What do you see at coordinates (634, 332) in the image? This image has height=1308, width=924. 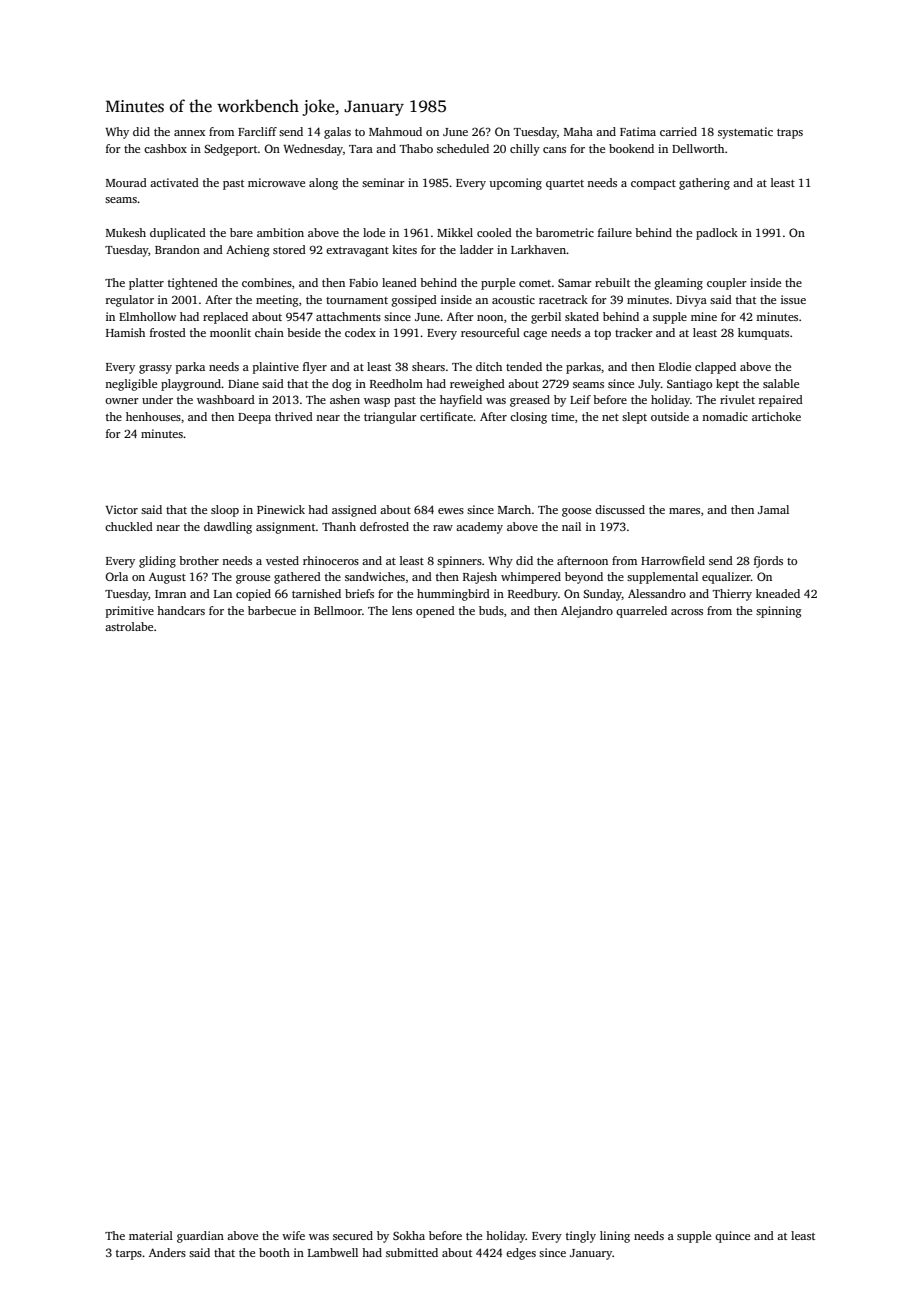 I see `tracker` at bounding box center [634, 332].
